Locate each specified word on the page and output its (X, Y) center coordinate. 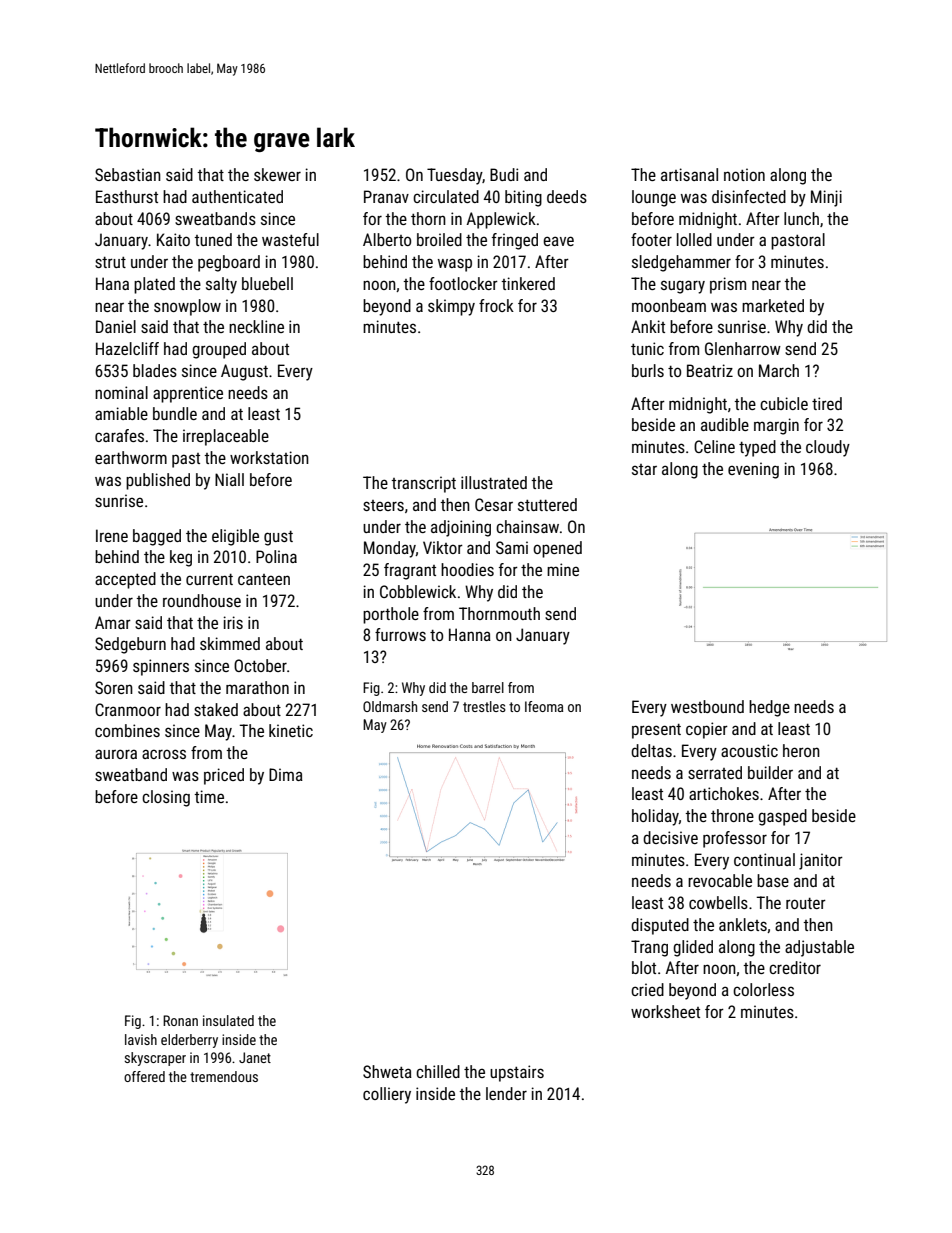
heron (801, 750)
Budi (504, 174)
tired (827, 403)
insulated (228, 1020)
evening (753, 470)
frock (496, 305)
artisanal (689, 174)
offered (144, 1076)
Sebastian (128, 174)
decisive (670, 837)
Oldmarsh (390, 706)
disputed (660, 926)
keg (181, 558)
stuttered (547, 504)
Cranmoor (128, 709)
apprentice (188, 394)
